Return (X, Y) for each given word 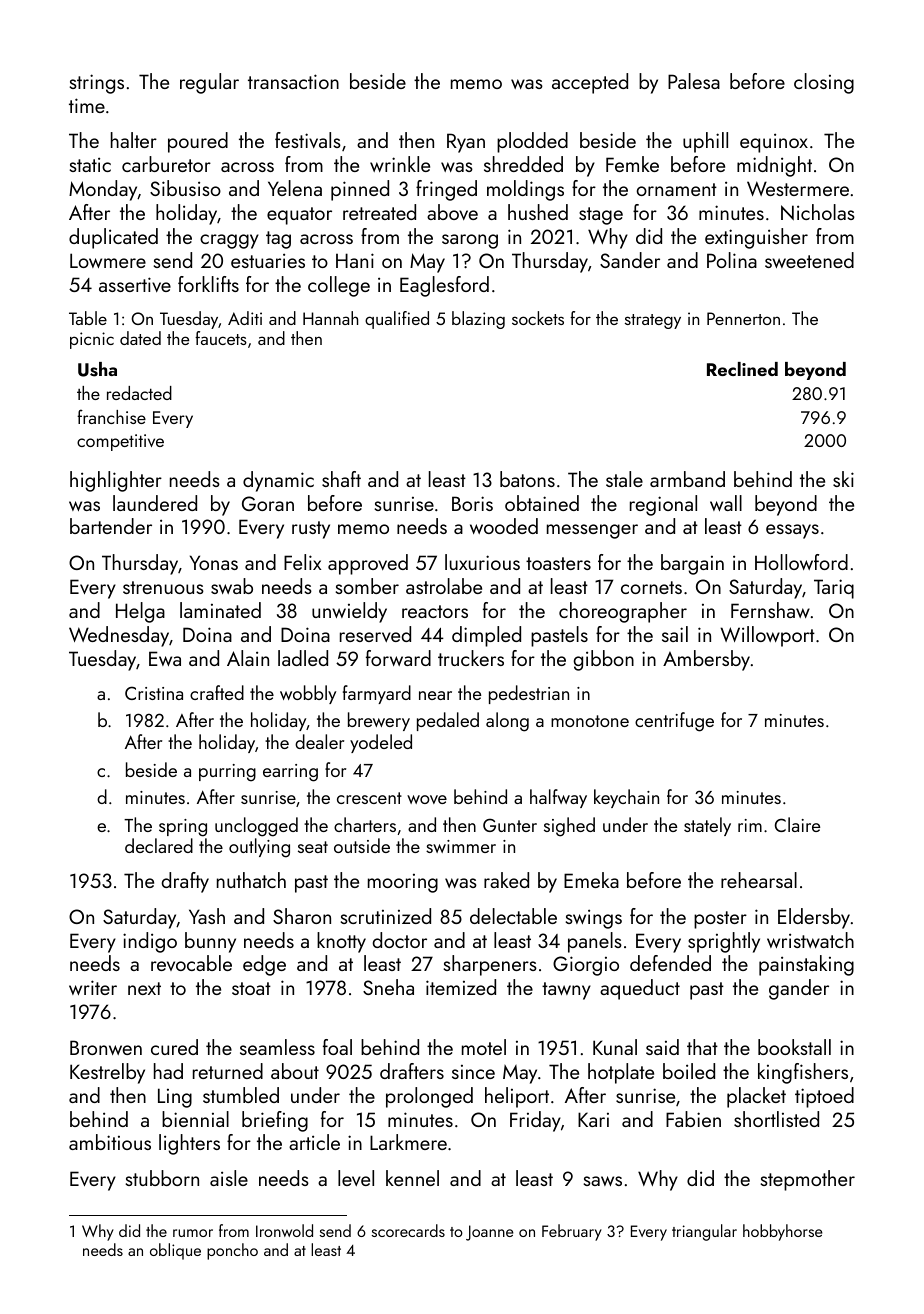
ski (843, 479)
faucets (221, 338)
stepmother (808, 1180)
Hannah (330, 318)
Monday (103, 190)
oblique (175, 1251)
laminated (220, 610)
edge (264, 965)
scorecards (408, 1230)
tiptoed (824, 1097)
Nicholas (818, 212)
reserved (375, 634)
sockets (538, 318)
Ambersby (706, 660)
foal (337, 1047)
